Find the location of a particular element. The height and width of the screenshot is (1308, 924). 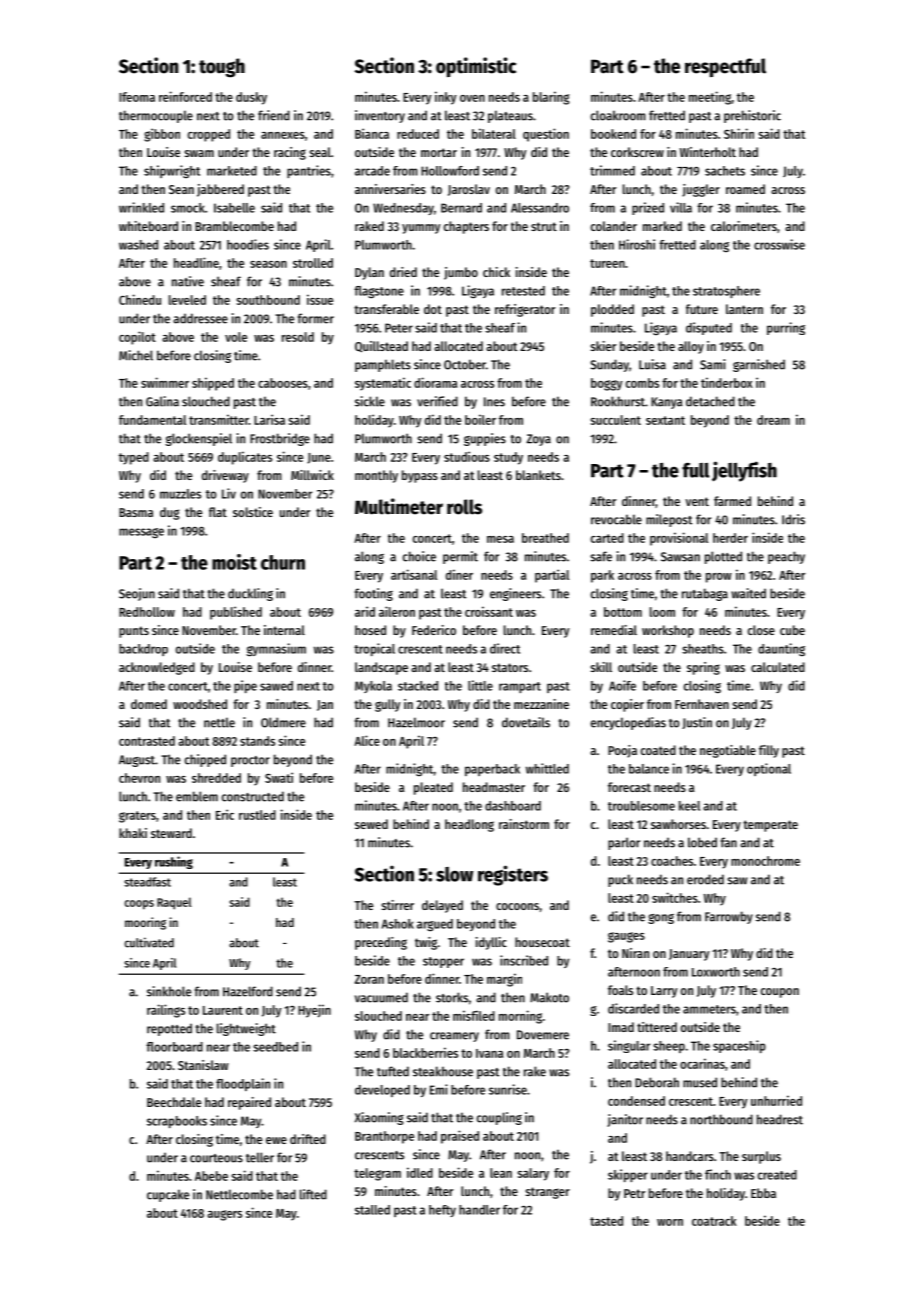

rolls is located at coordinates (464, 507).
